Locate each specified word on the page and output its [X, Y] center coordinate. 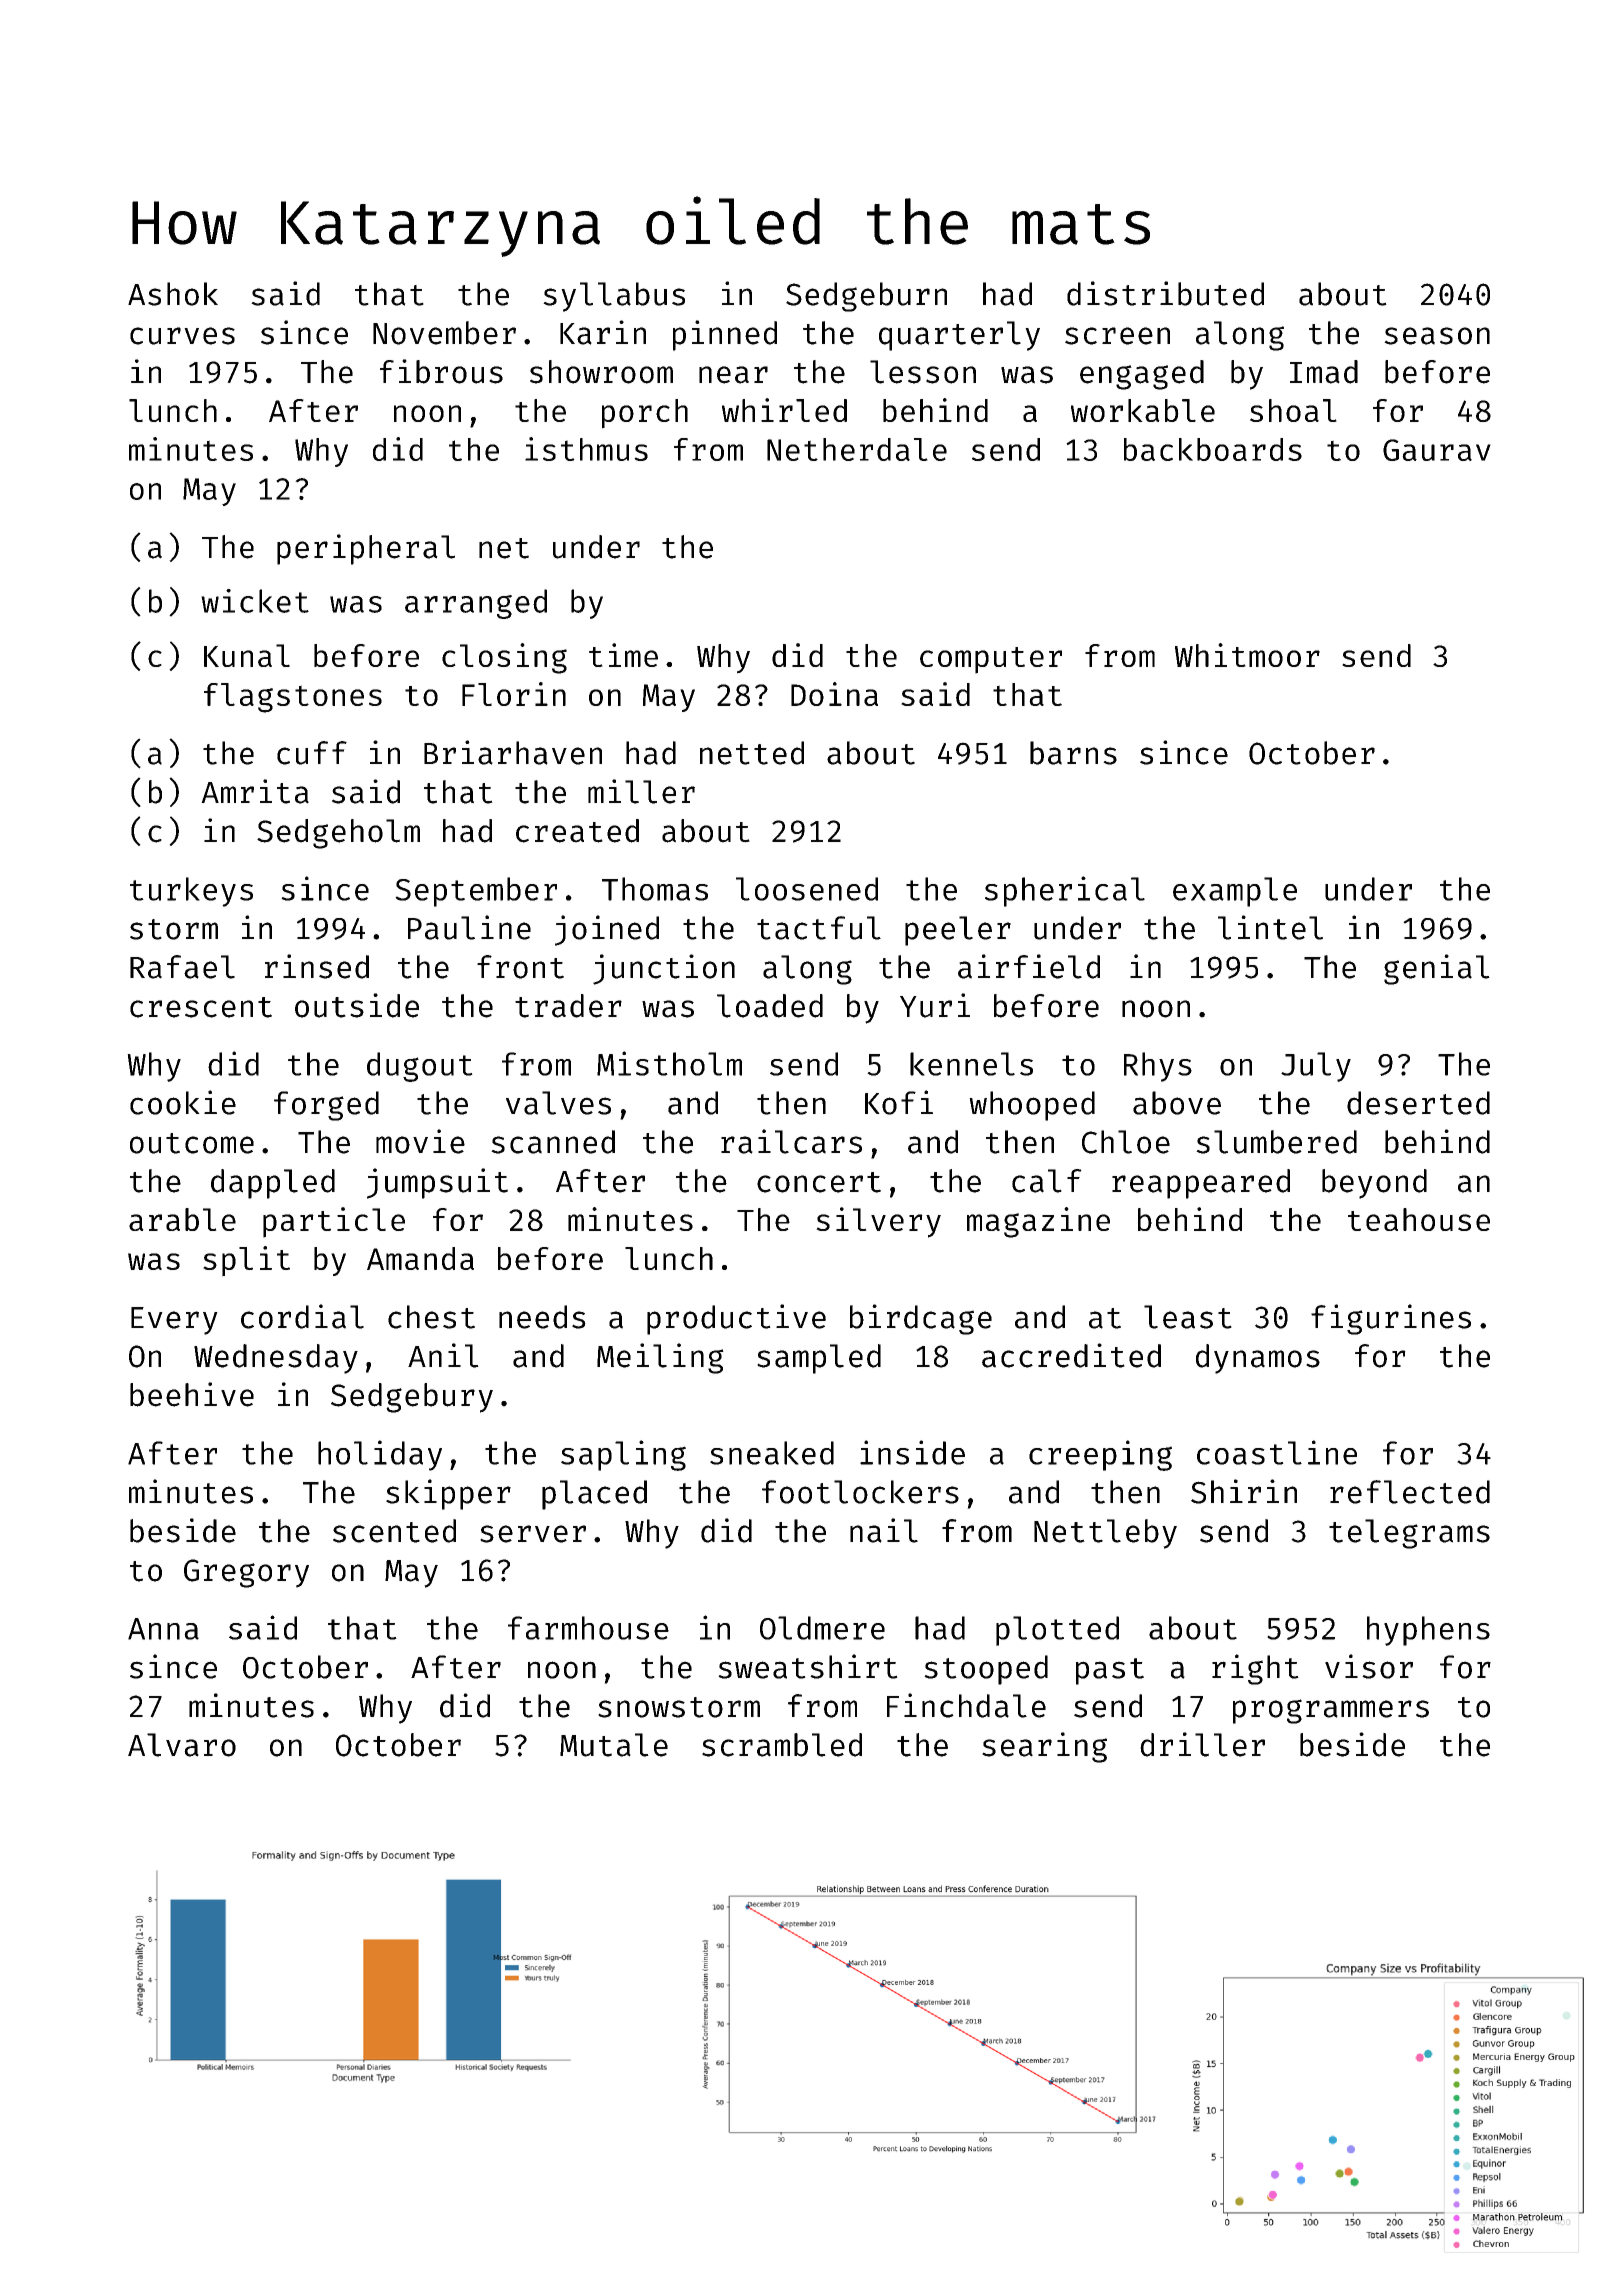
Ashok [173, 294]
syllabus [614, 297]
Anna [163, 1629]
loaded [770, 1006]
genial [1437, 969]
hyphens [1428, 1631]
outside [357, 1005]
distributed [1165, 293]
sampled [819, 1359]
